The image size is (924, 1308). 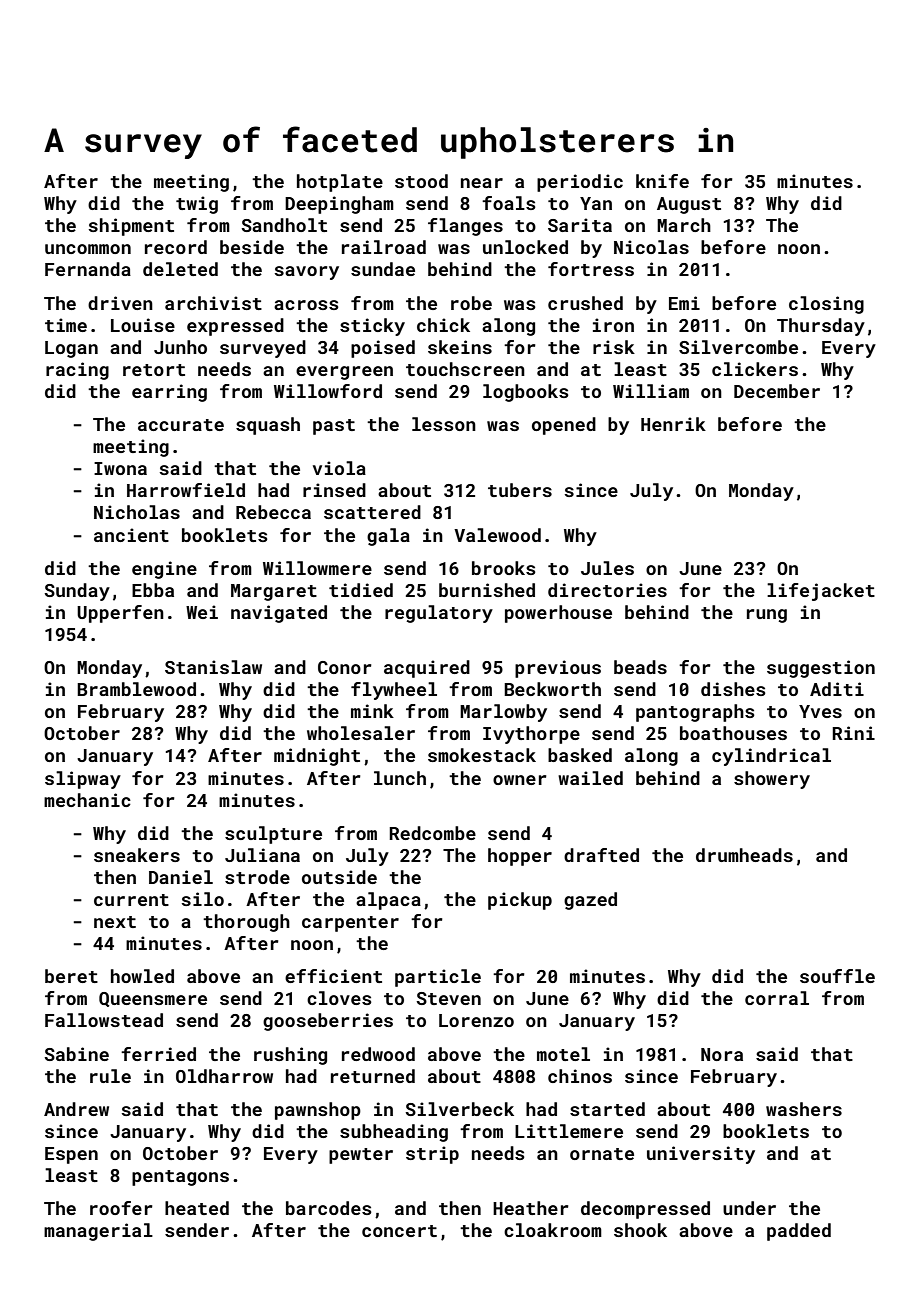 I want to click on cloakroom, so click(x=553, y=1230).
